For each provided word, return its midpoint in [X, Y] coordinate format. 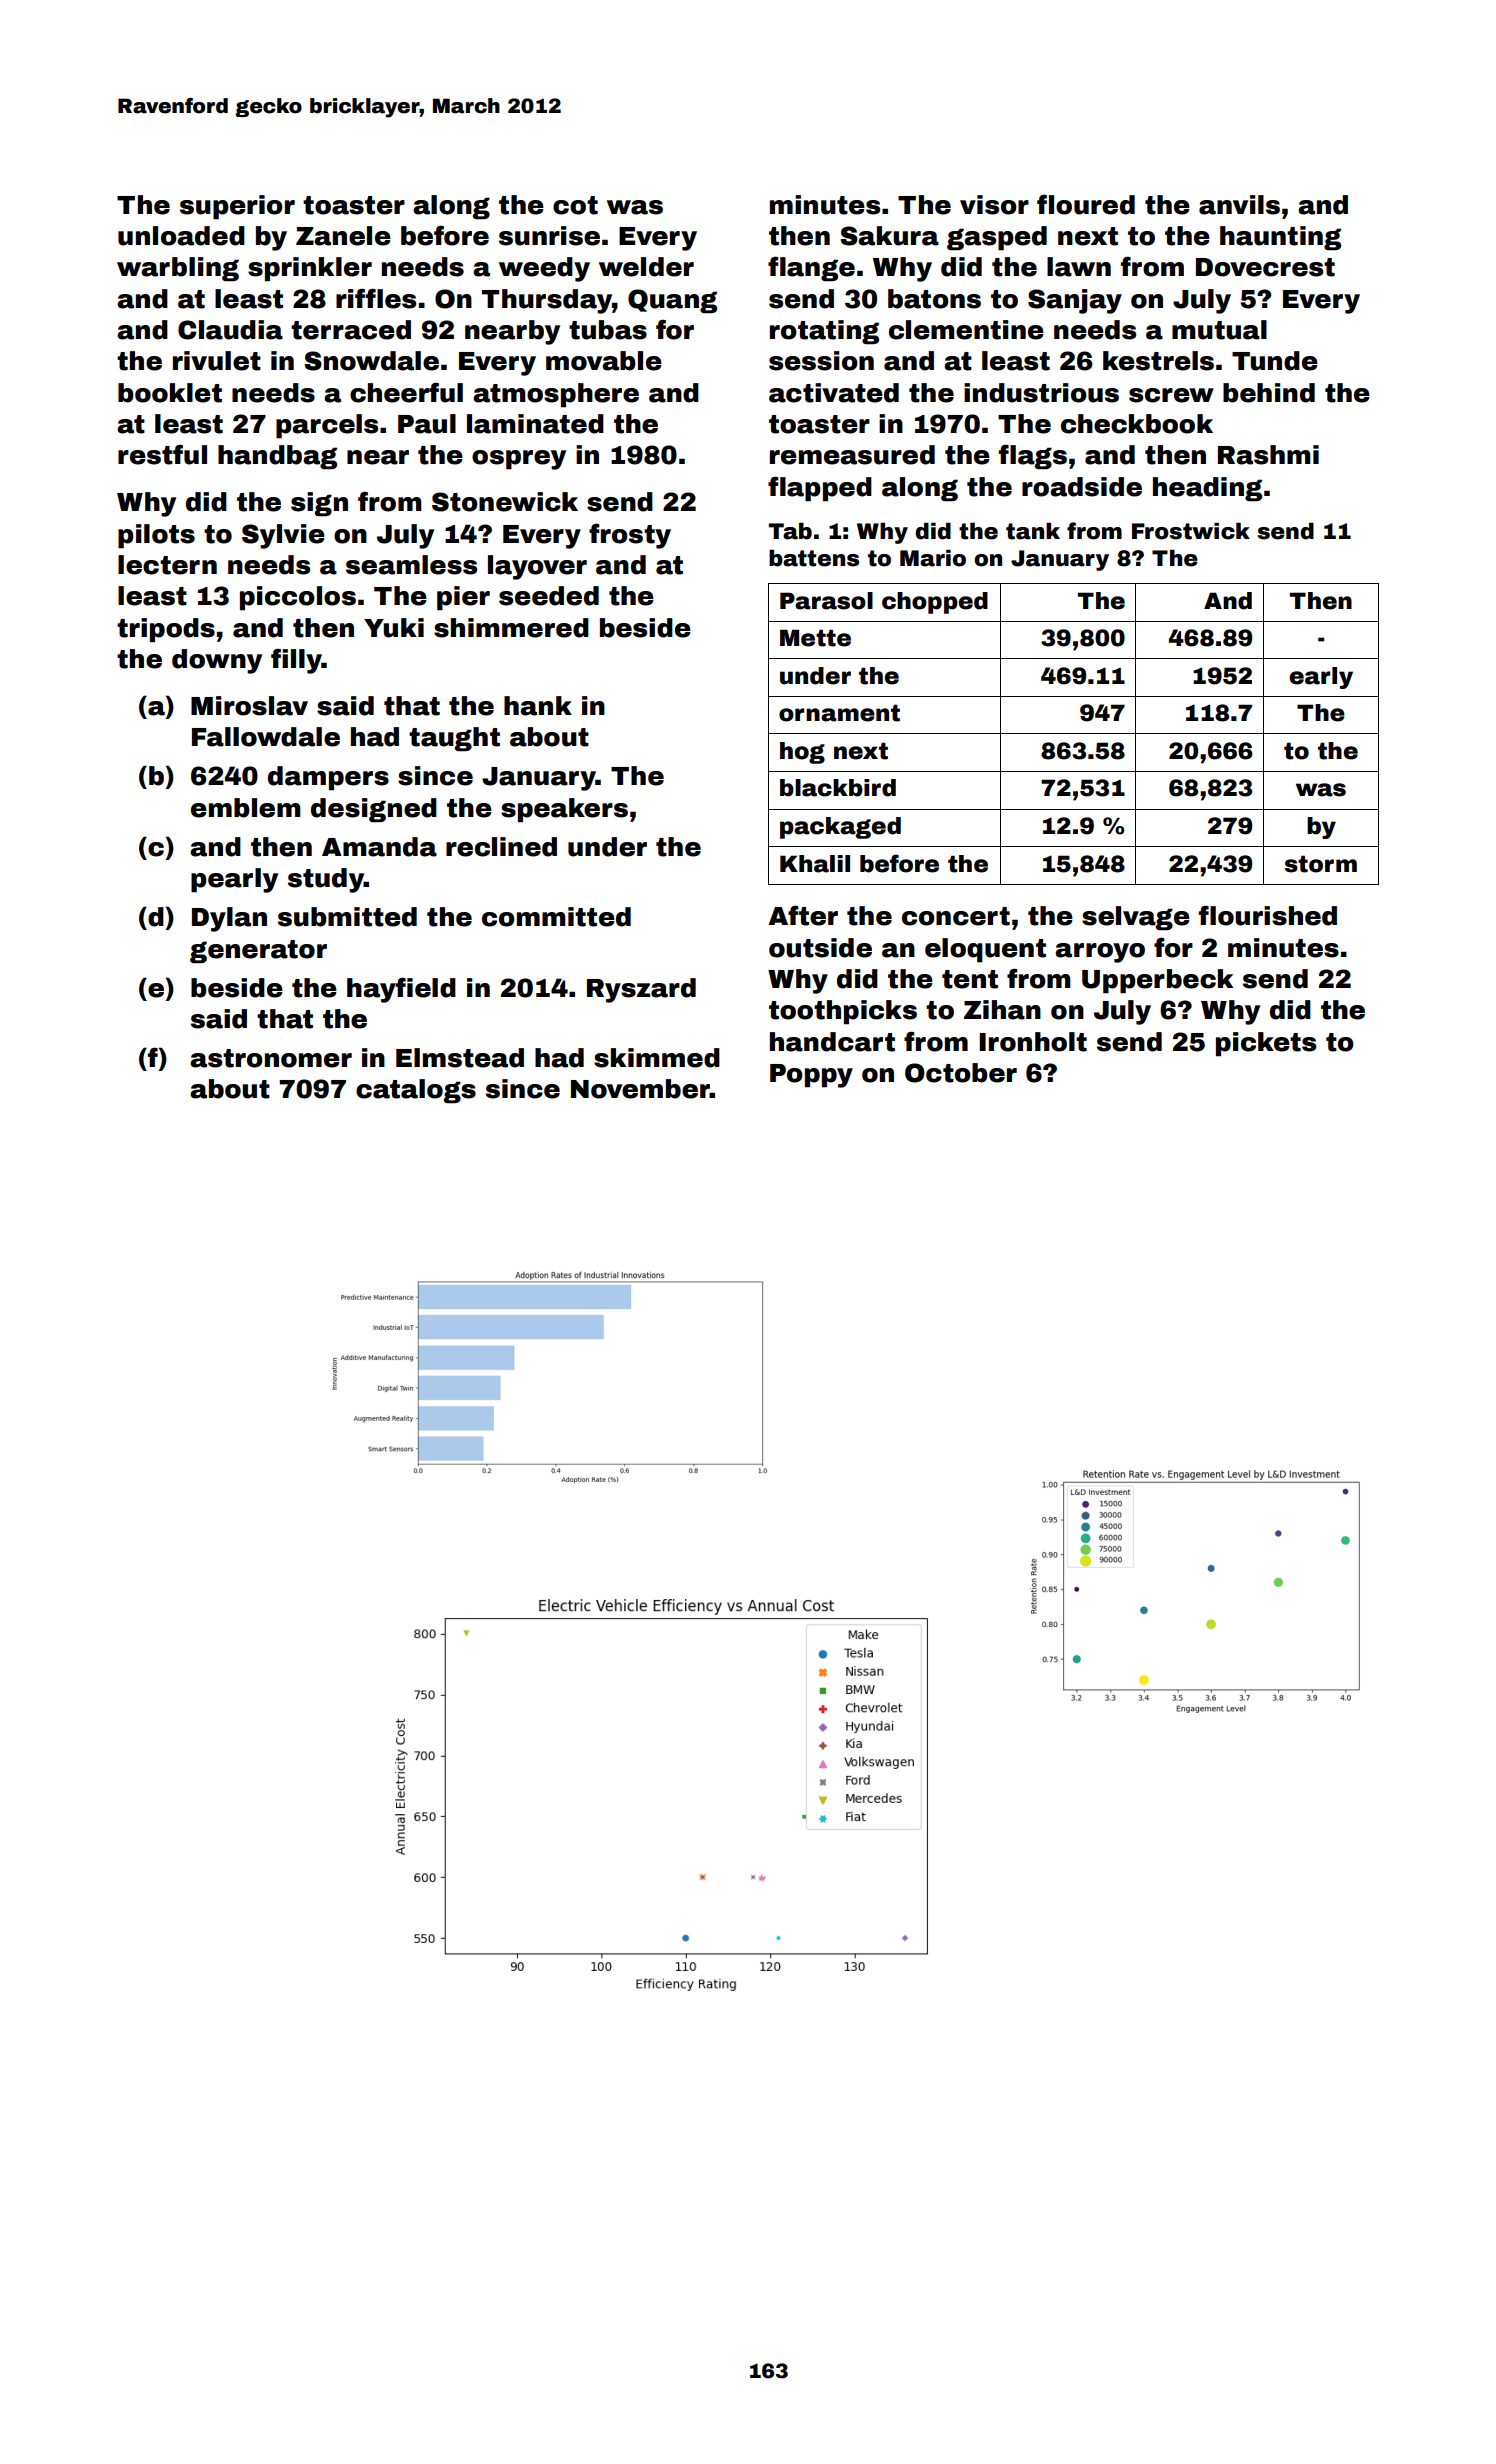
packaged [840, 828]
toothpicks [843, 1012]
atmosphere [556, 395]
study [326, 880]
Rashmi [1268, 455]
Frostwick [1191, 531]
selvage [1136, 918]
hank [538, 706]
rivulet [217, 361]
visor [994, 205]
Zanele [343, 236]
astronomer [271, 1058]
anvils [1239, 205]
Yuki [394, 628]
